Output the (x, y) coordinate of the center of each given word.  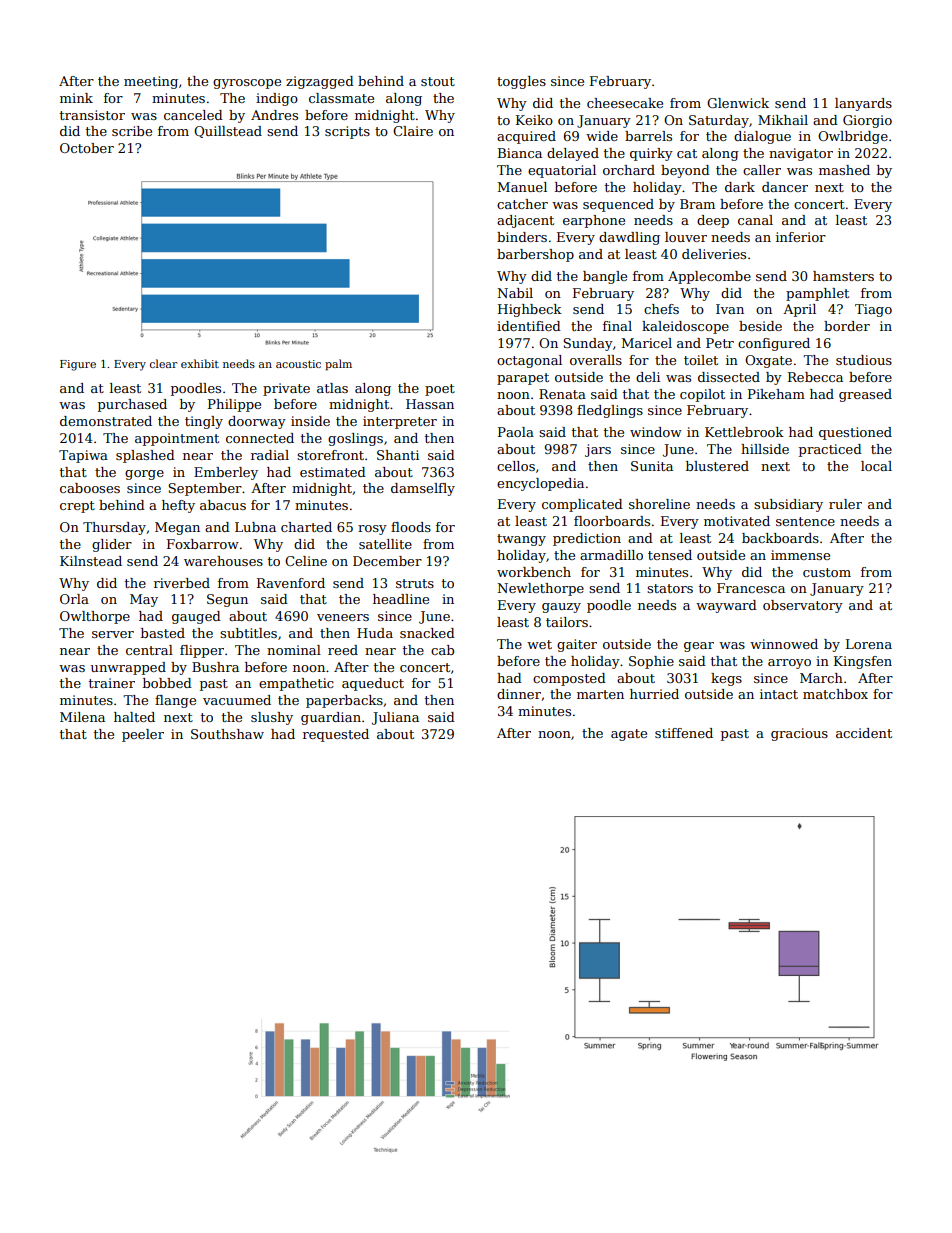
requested (336, 735)
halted (134, 717)
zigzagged (320, 82)
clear (163, 363)
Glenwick (738, 103)
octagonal (529, 361)
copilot (702, 395)
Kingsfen (863, 662)
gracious (799, 734)
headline (401, 599)
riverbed (182, 583)
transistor (92, 115)
